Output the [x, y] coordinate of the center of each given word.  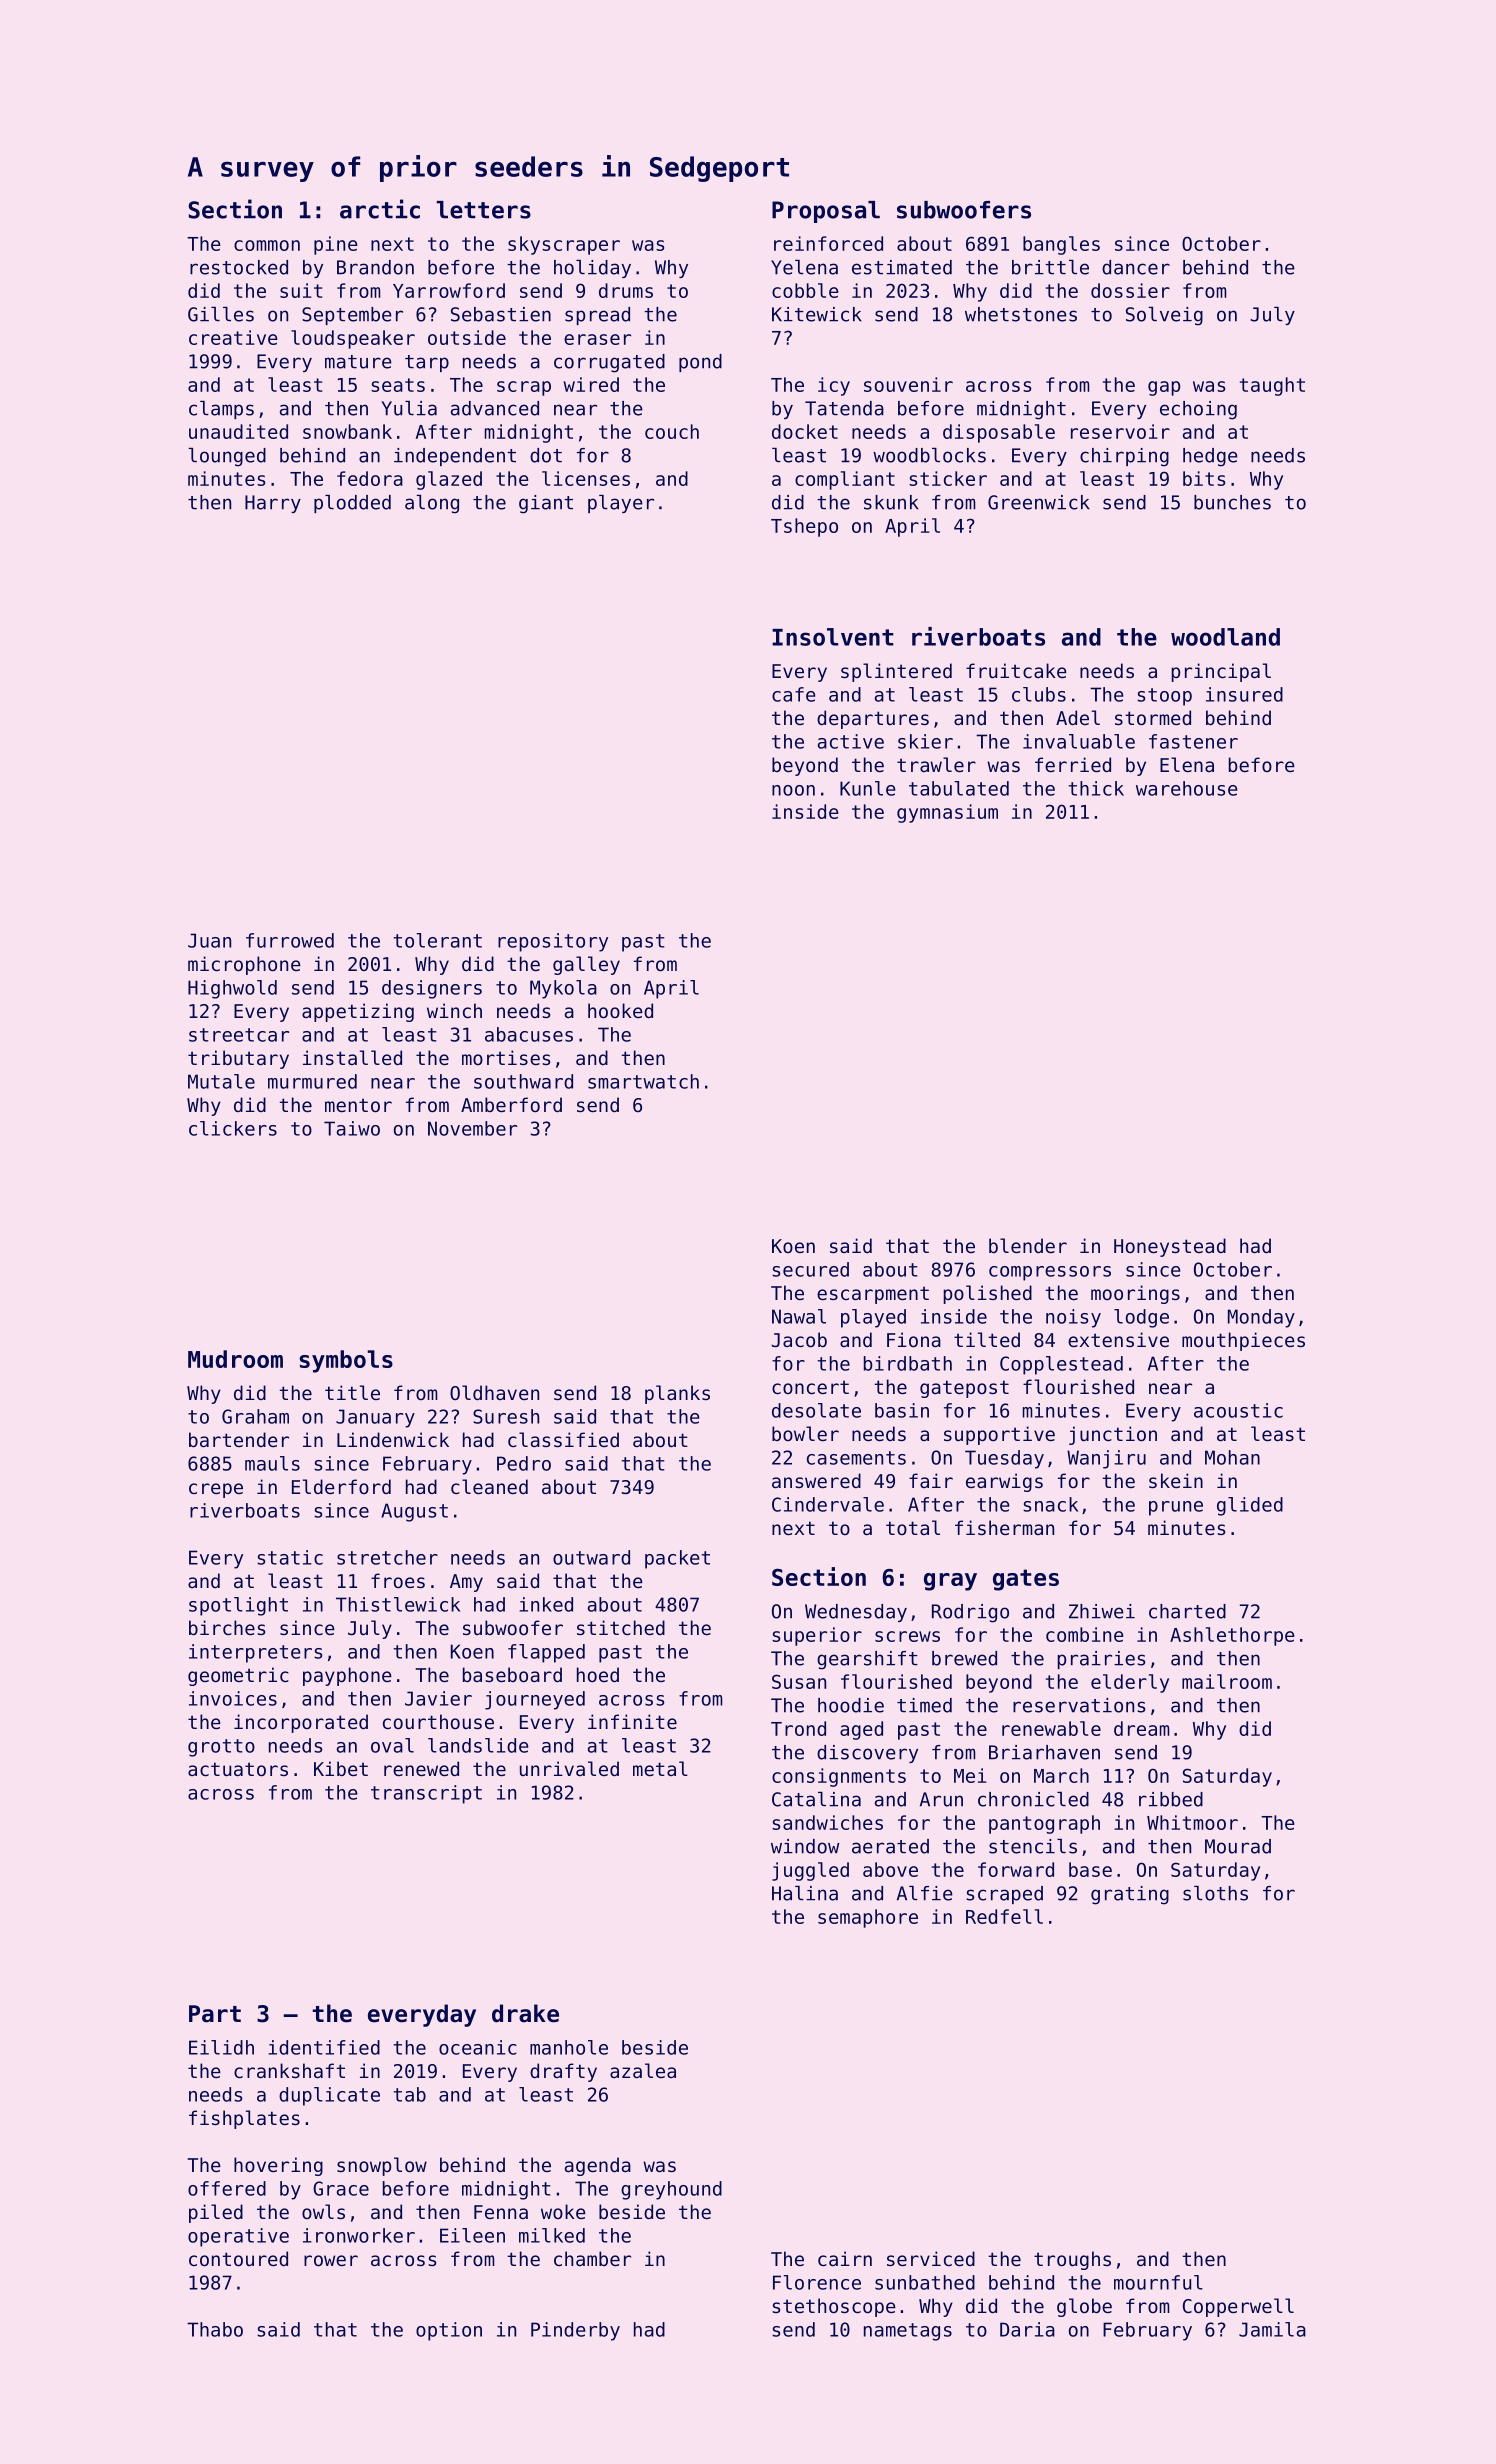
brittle [1050, 267]
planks [677, 1394]
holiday [592, 269]
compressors [1050, 1273]
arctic [380, 209]
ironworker [359, 2235]
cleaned [489, 1486]
